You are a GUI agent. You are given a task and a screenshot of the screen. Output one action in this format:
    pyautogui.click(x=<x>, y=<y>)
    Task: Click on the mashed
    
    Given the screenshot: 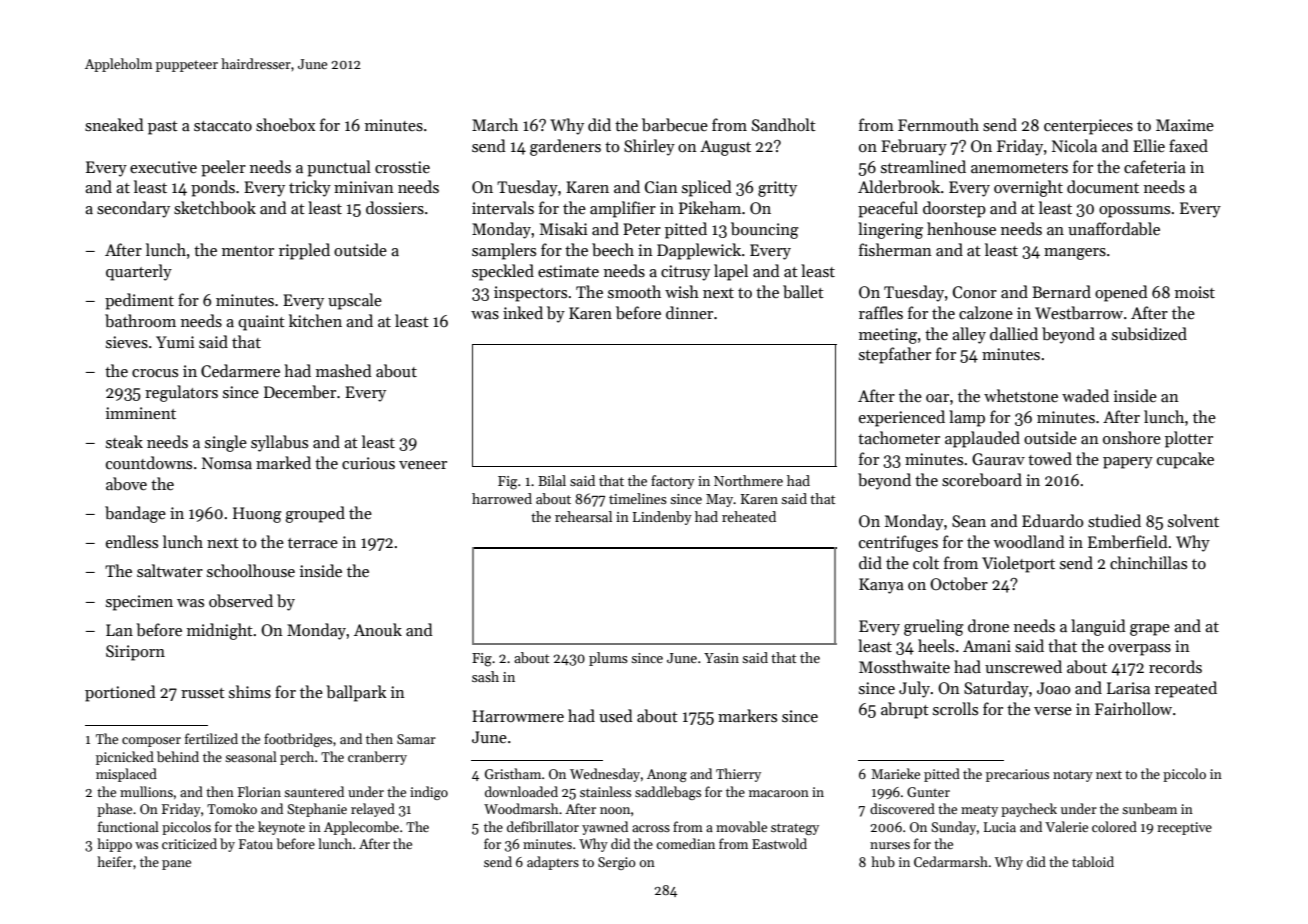 What is the action you would take?
    pyautogui.click(x=344, y=371)
